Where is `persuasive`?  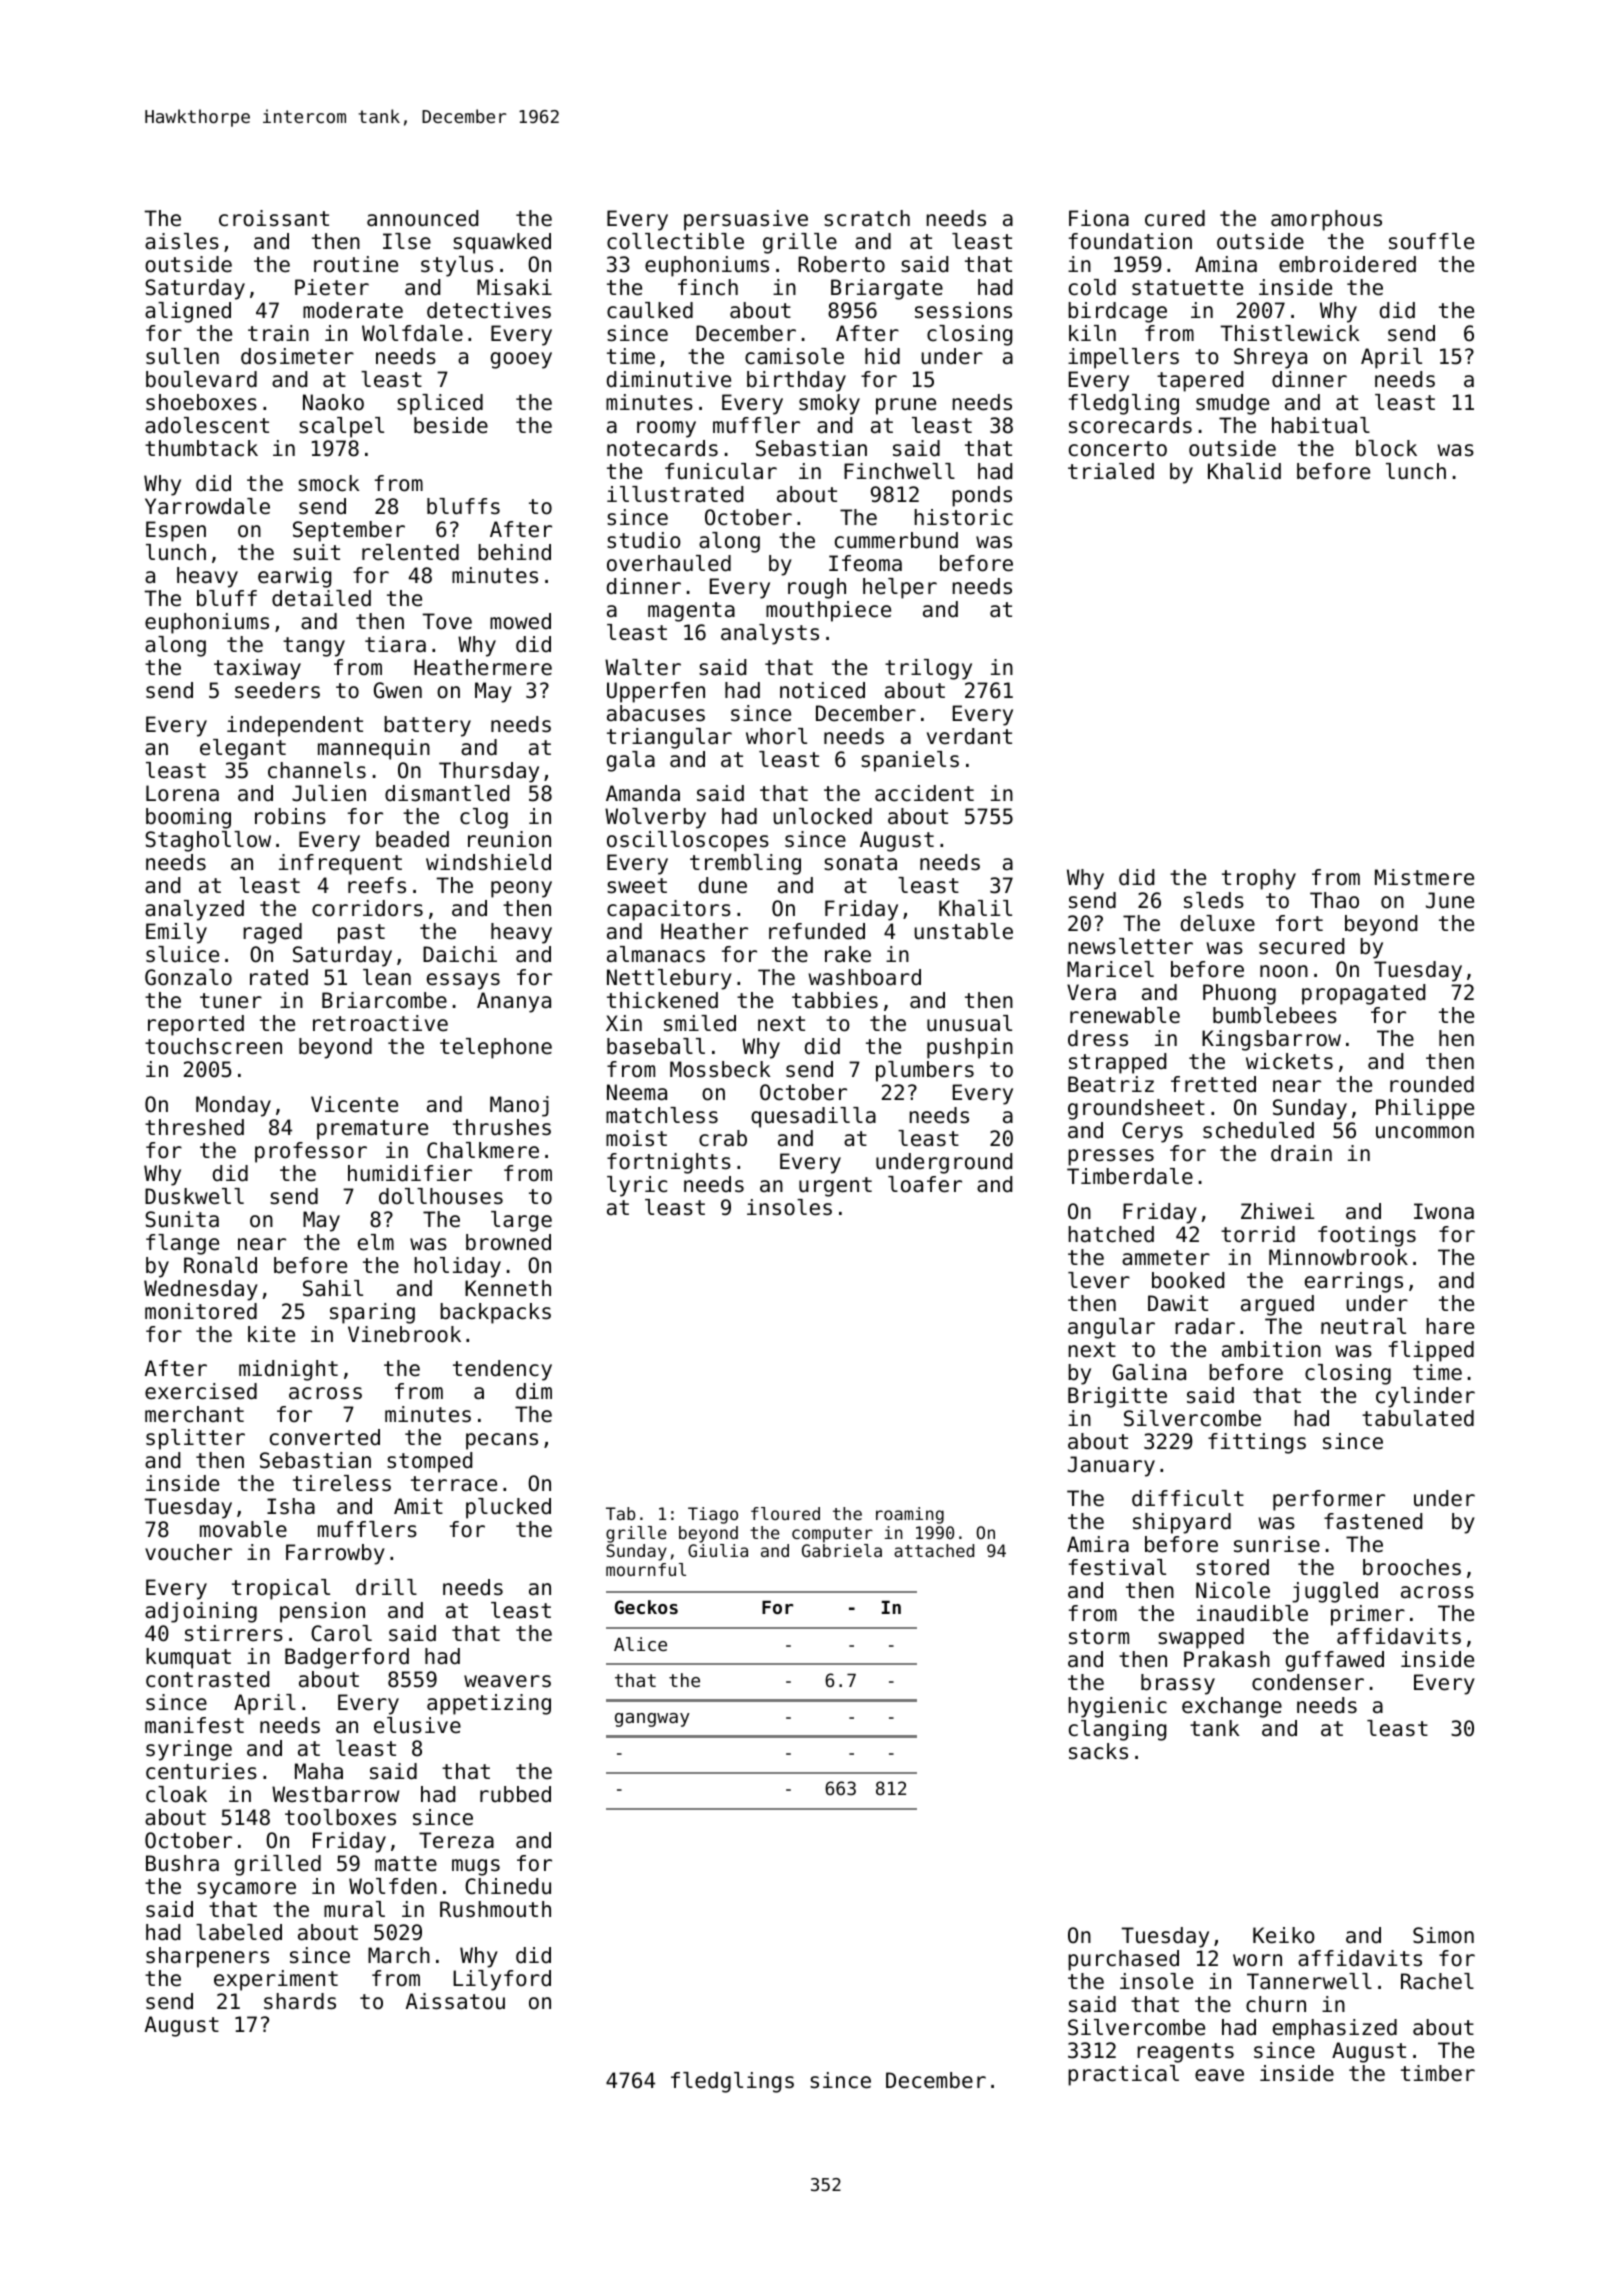 persuasive is located at coordinates (746, 220).
